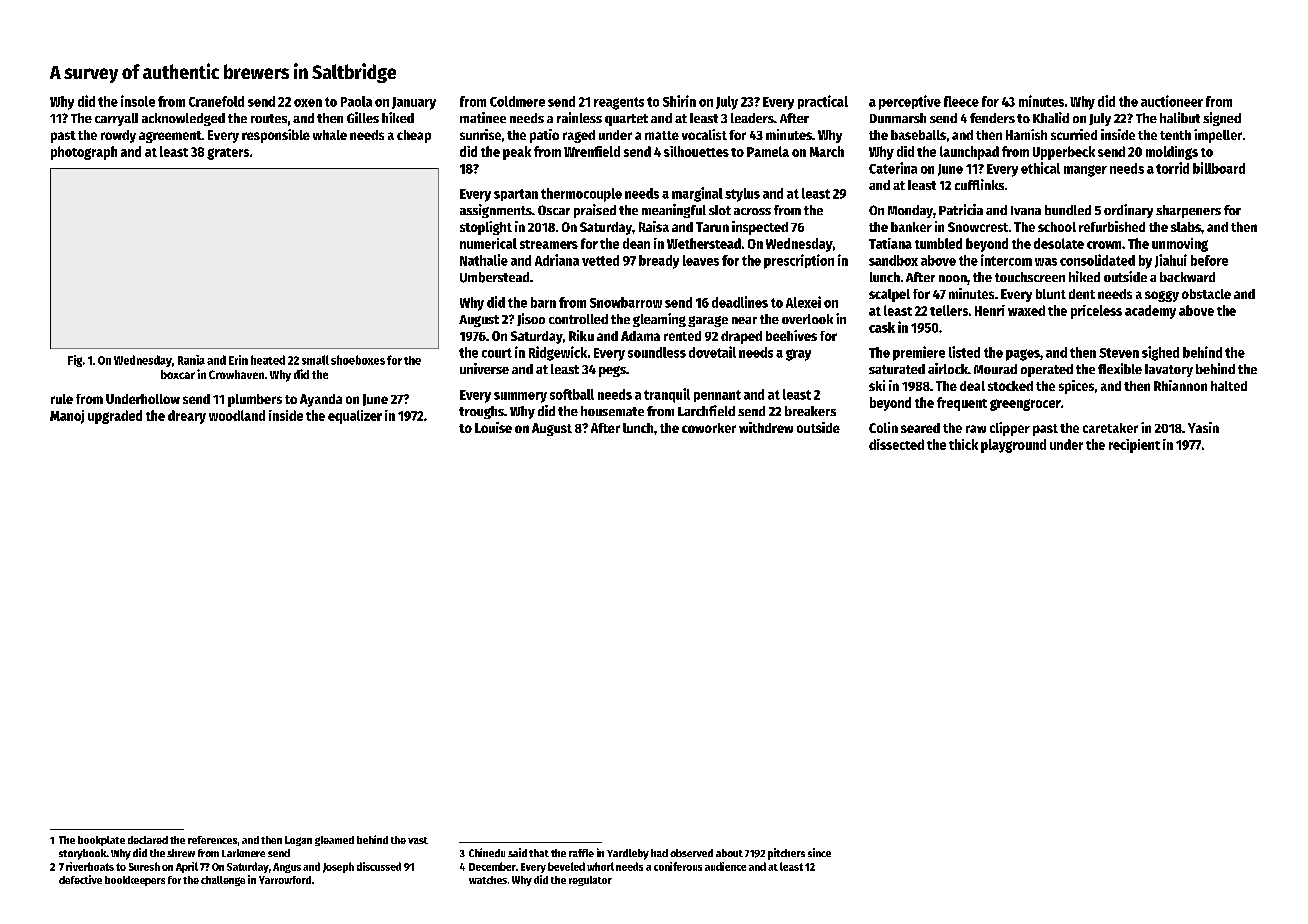  What do you see at coordinates (612, 371) in the screenshot?
I see `pegs` at bounding box center [612, 371].
